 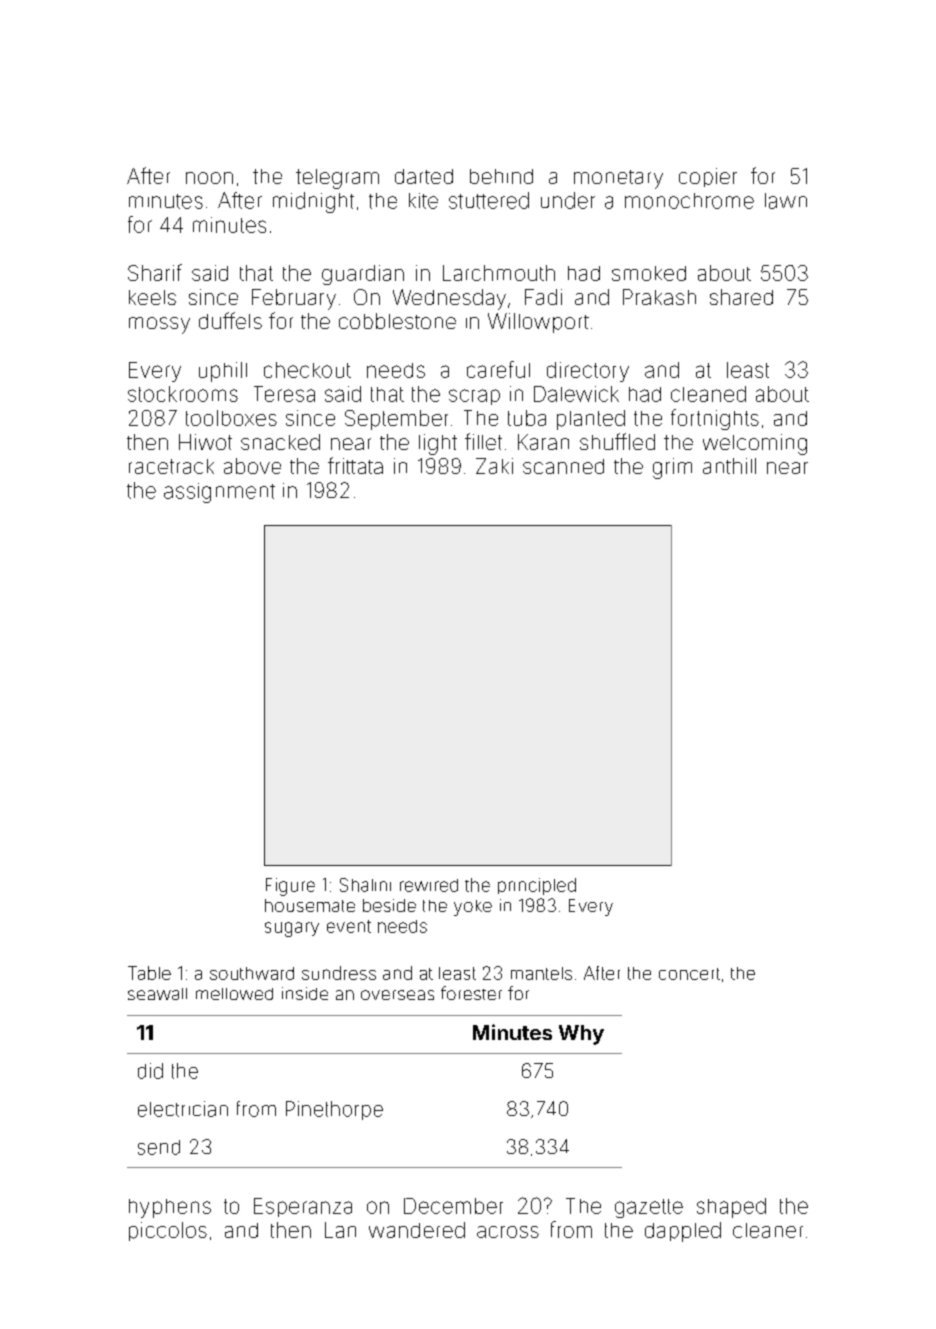 I want to click on wandered, so click(x=417, y=1230).
